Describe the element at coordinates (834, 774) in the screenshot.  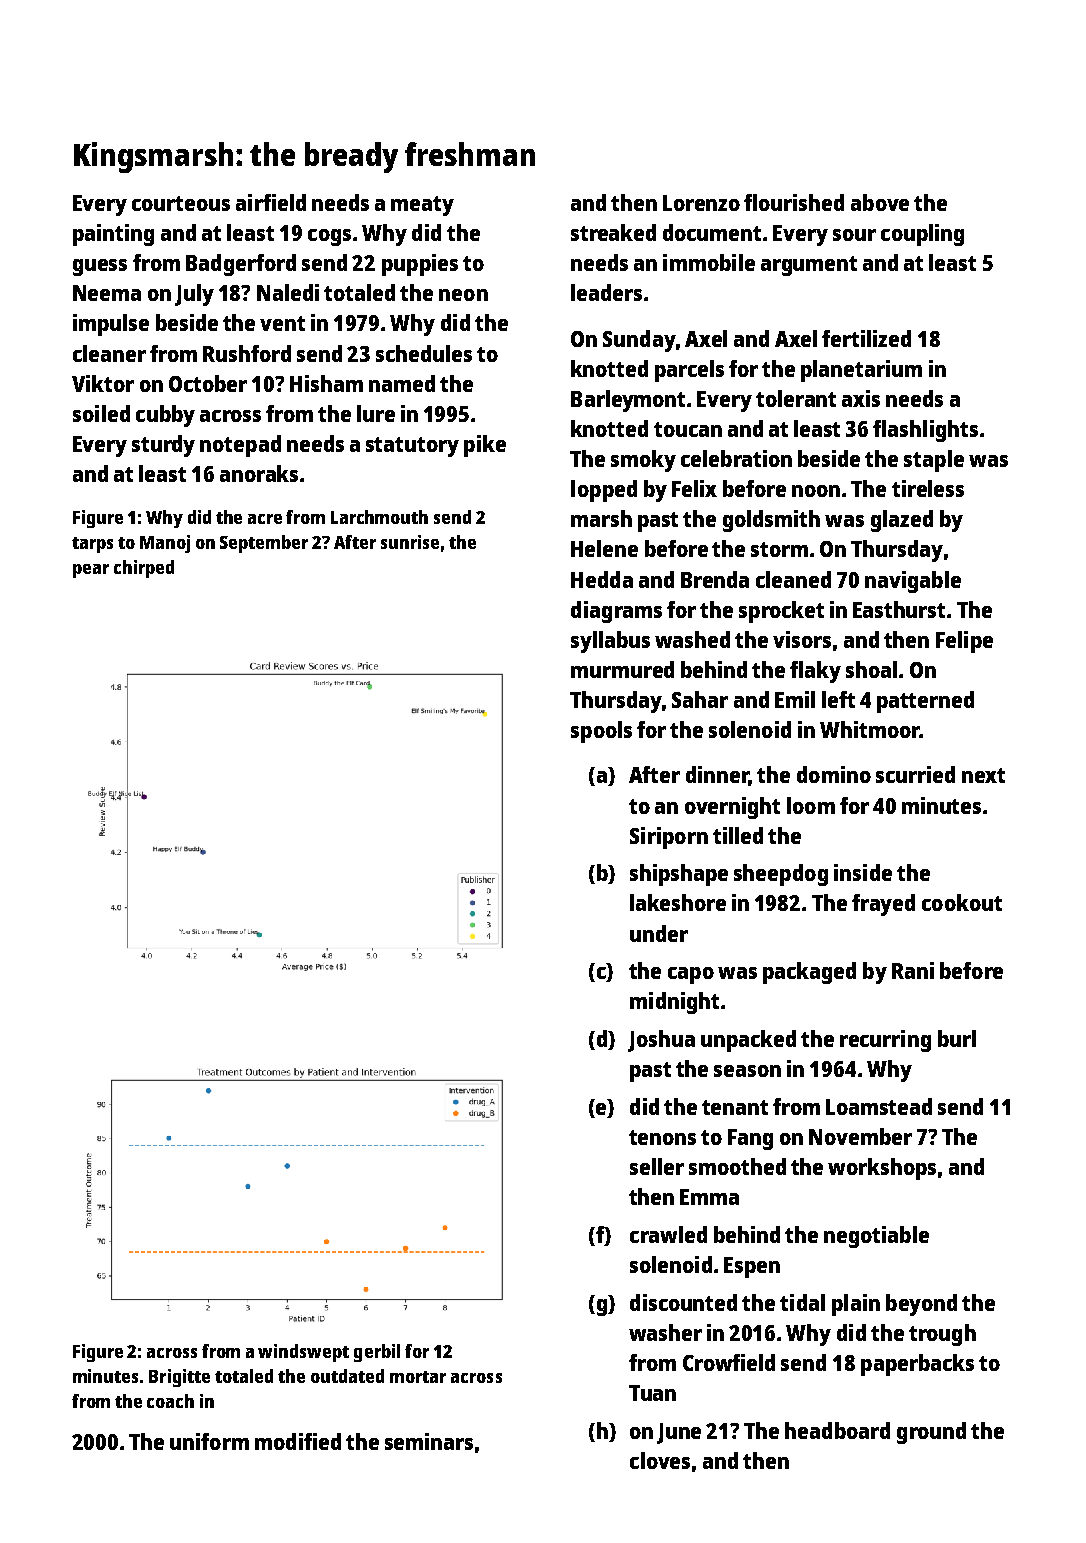
I see `domino` at that location.
